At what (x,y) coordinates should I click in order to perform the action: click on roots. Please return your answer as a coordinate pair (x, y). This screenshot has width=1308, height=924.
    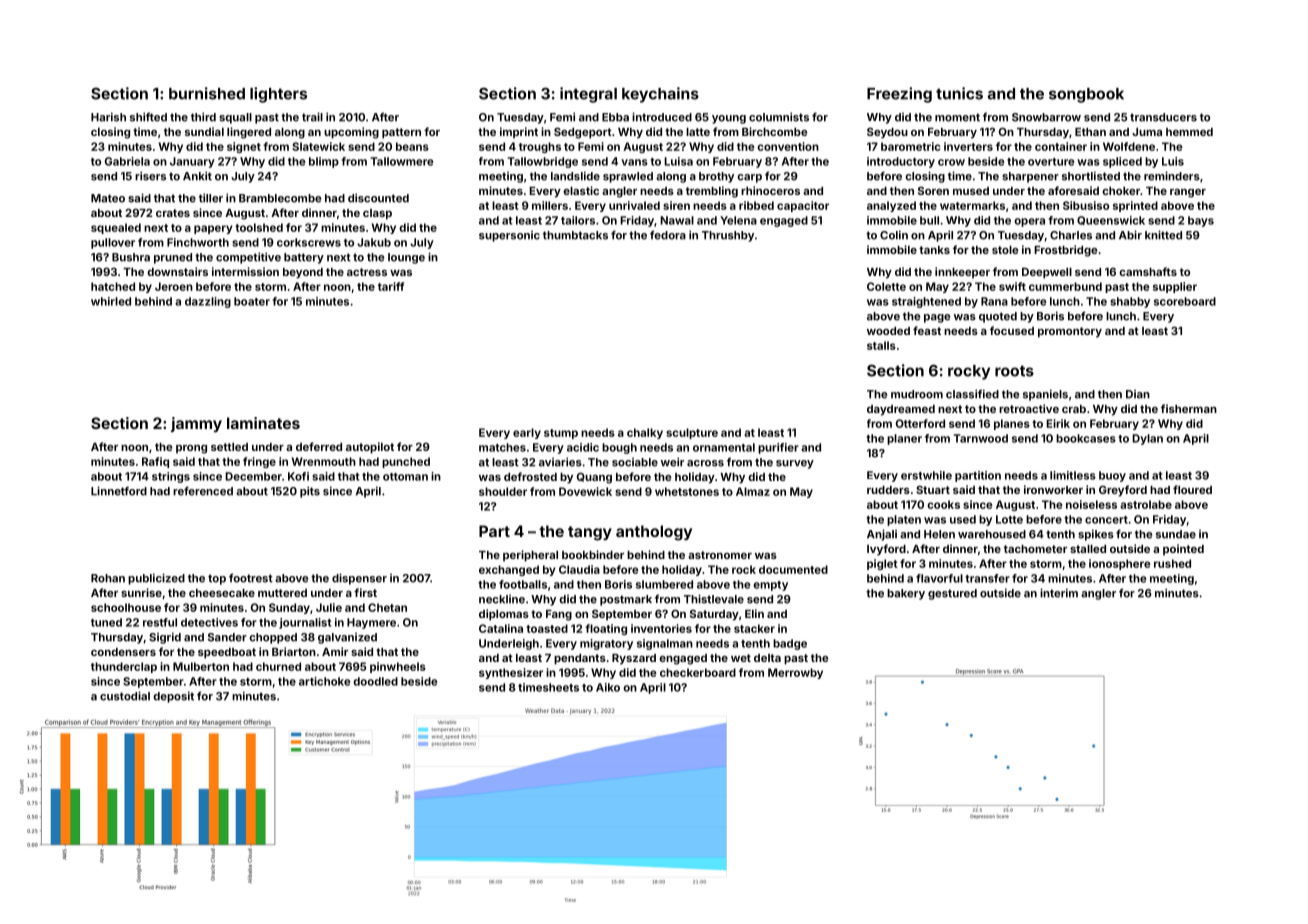
    Looking at the image, I should click on (1014, 371).
